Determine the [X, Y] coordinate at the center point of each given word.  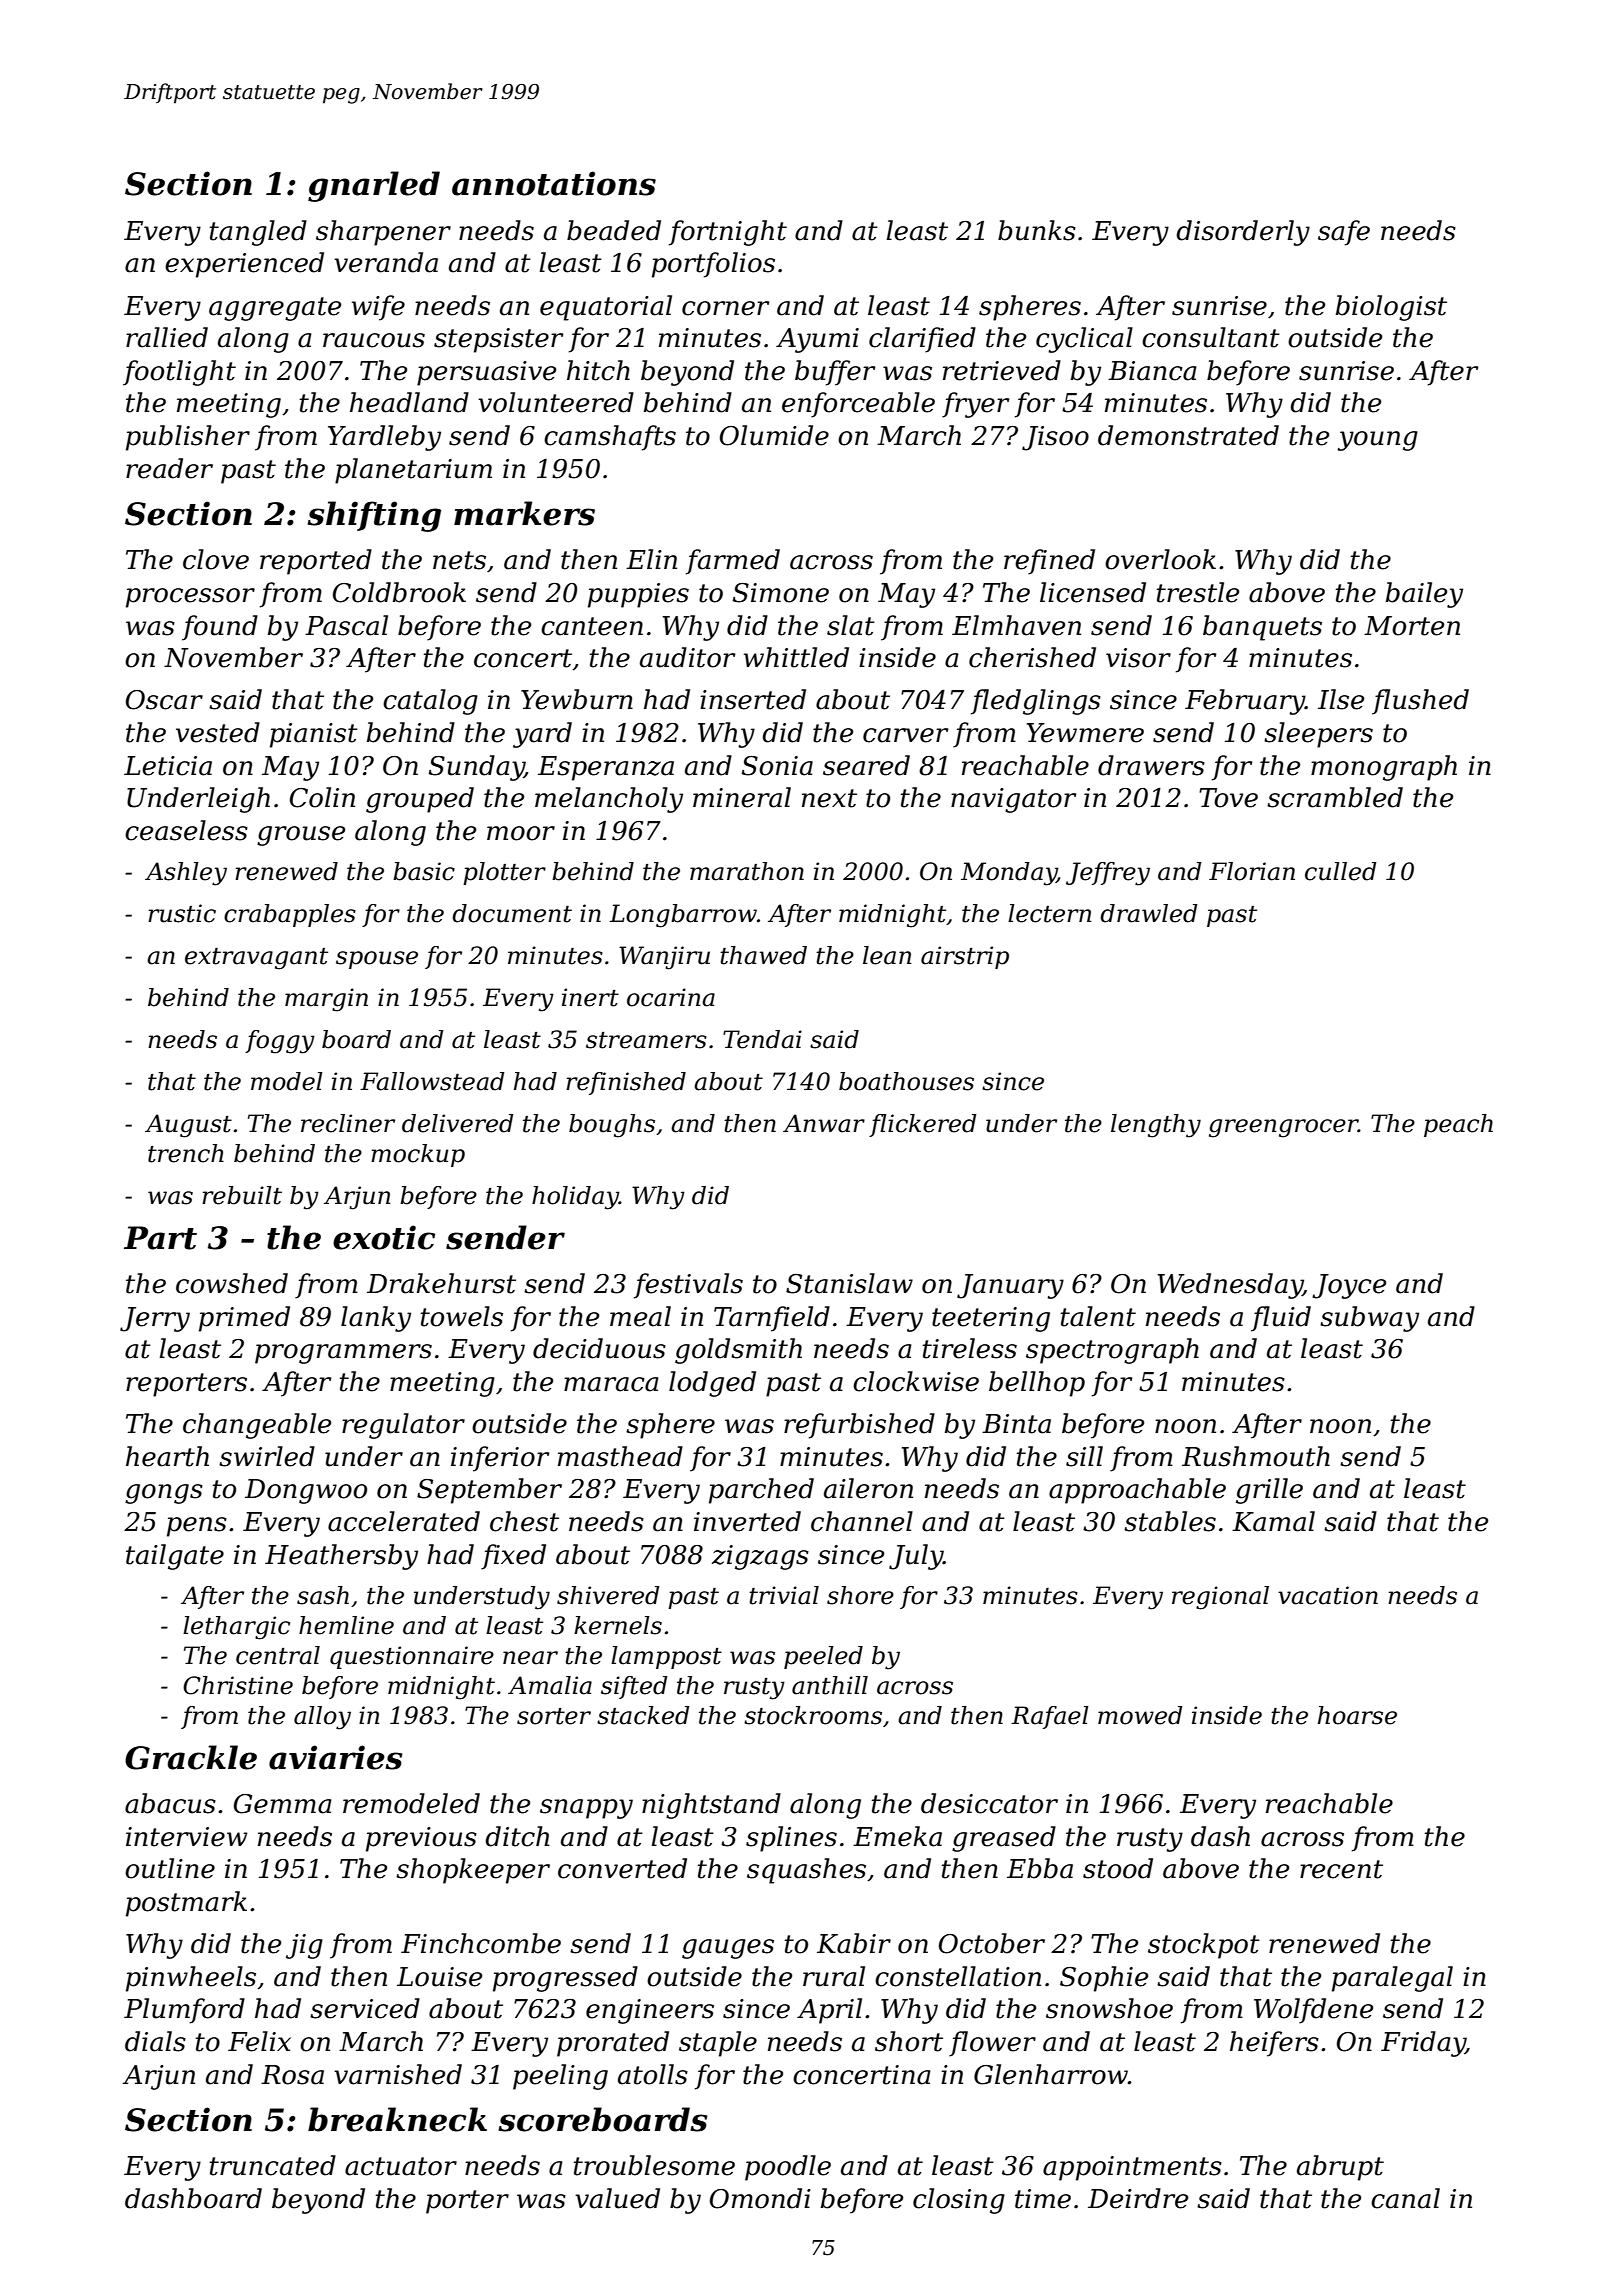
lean [887, 955]
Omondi [760, 2198]
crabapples [290, 915]
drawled [1149, 913]
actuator [401, 2166]
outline [170, 1868]
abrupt [1340, 2168]
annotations [554, 183]
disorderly [1243, 233]
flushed [1420, 702]
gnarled [374, 186]
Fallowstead [432, 1081]
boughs [612, 1126]
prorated [613, 2044]
